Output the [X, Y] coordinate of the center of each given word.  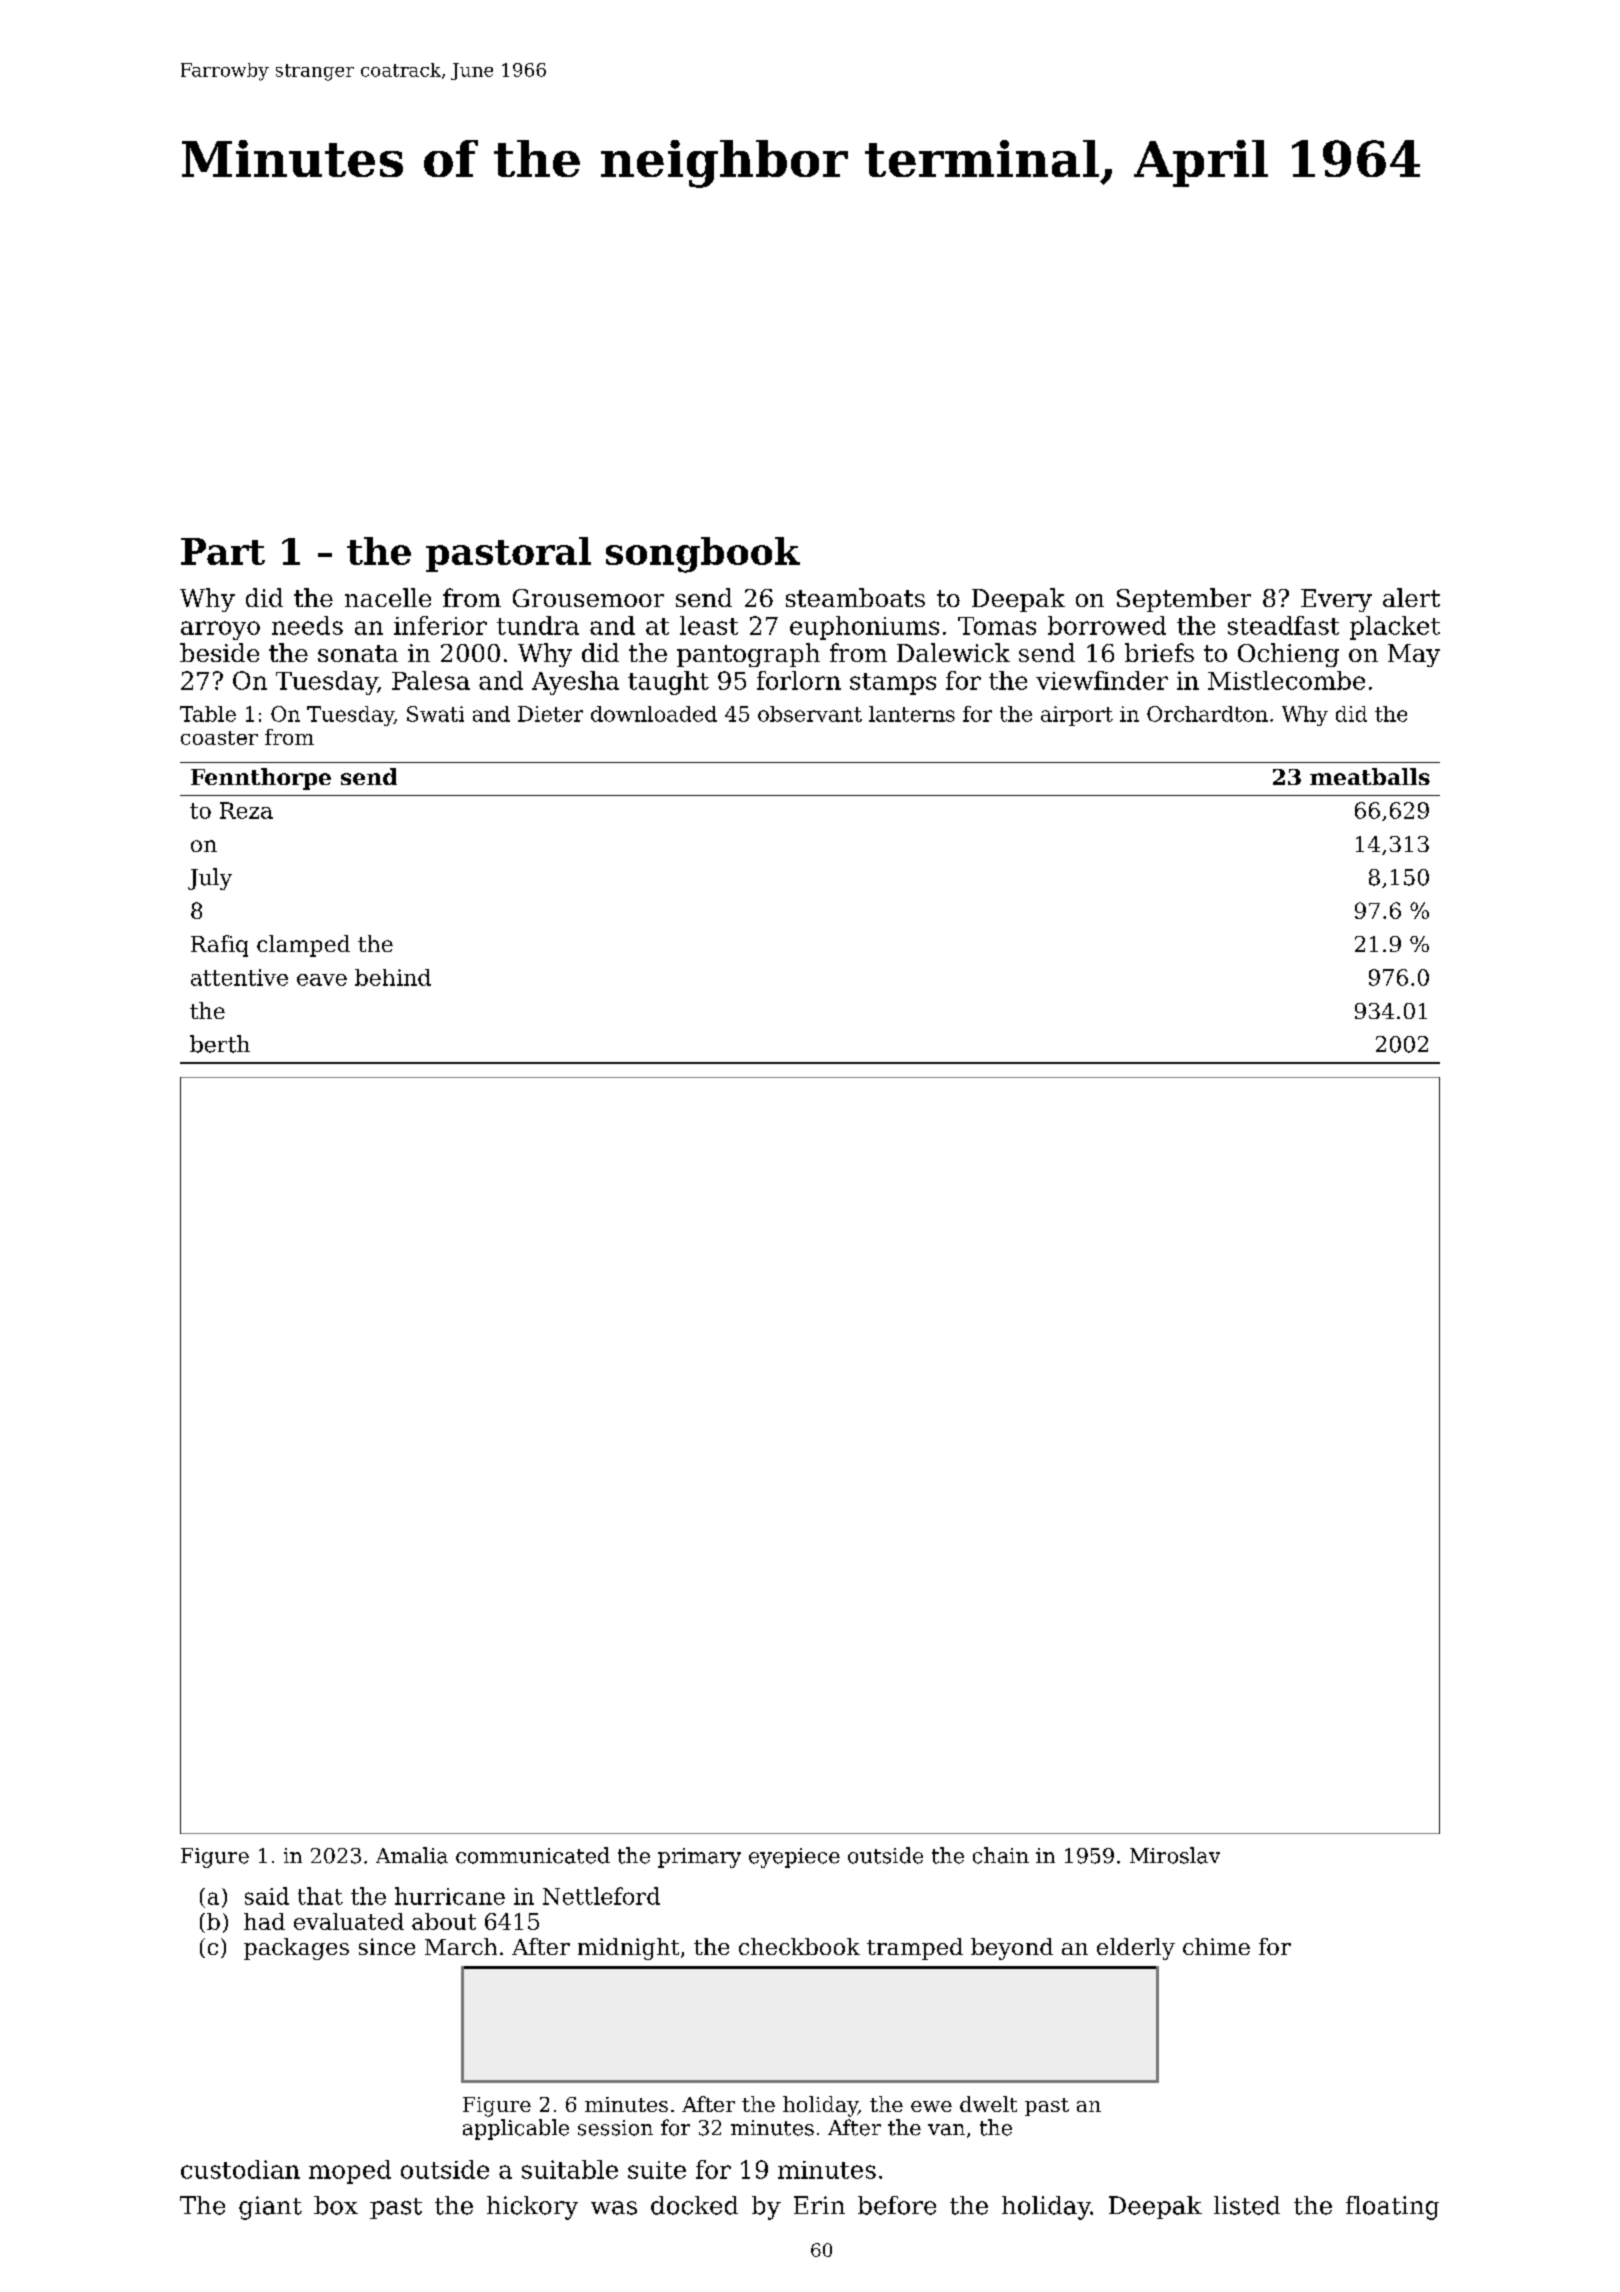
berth [220, 1044]
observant [810, 714]
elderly [1136, 1949]
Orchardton [1207, 714]
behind [393, 977]
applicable [516, 2129]
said [267, 1896]
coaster [219, 738]
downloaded [654, 714]
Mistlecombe [1286, 680]
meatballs [1370, 776]
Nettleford [601, 1896]
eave [322, 980]
